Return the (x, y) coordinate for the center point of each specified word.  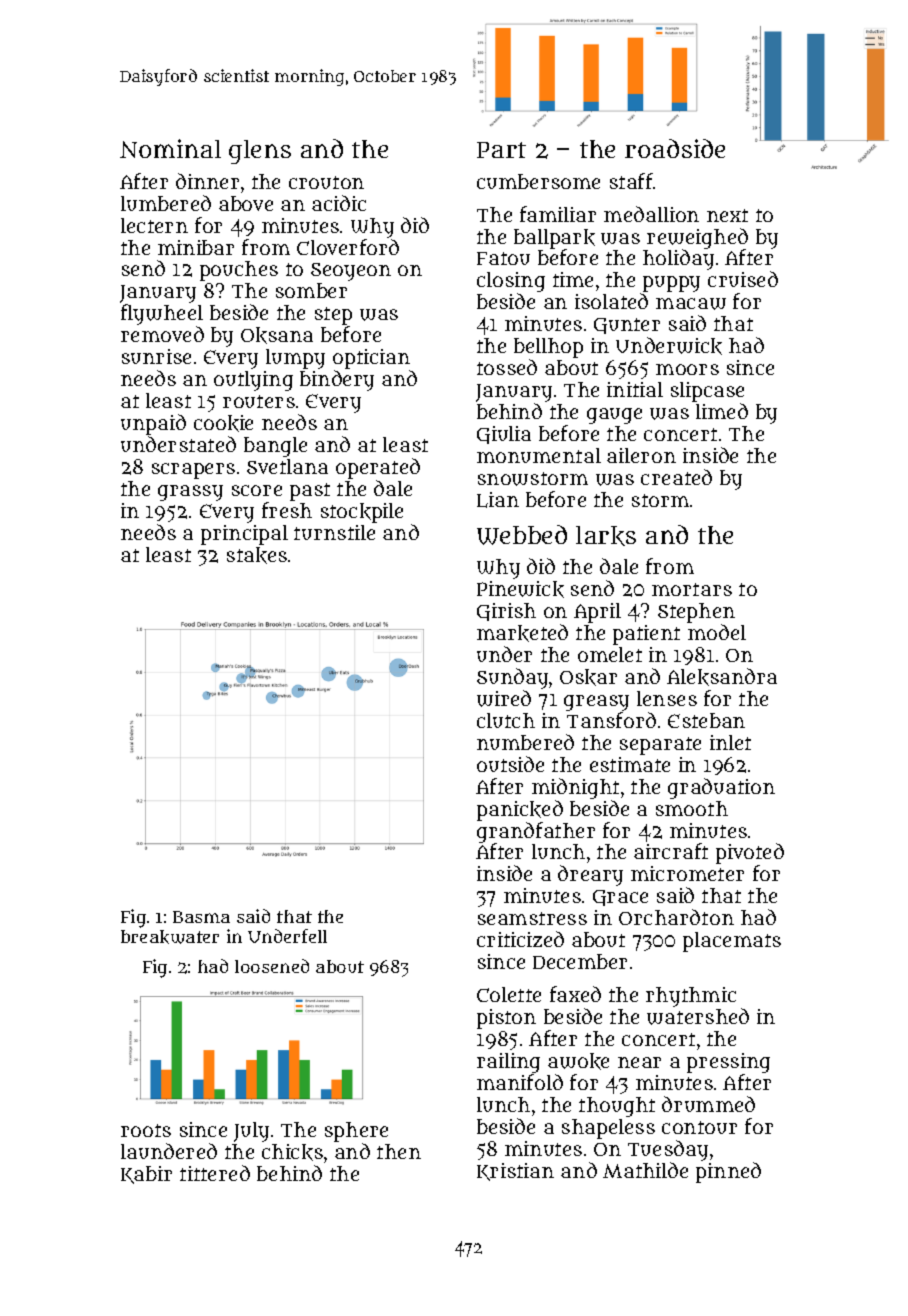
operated (378, 468)
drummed (708, 1104)
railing (508, 1063)
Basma (201, 917)
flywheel (162, 316)
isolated (611, 301)
